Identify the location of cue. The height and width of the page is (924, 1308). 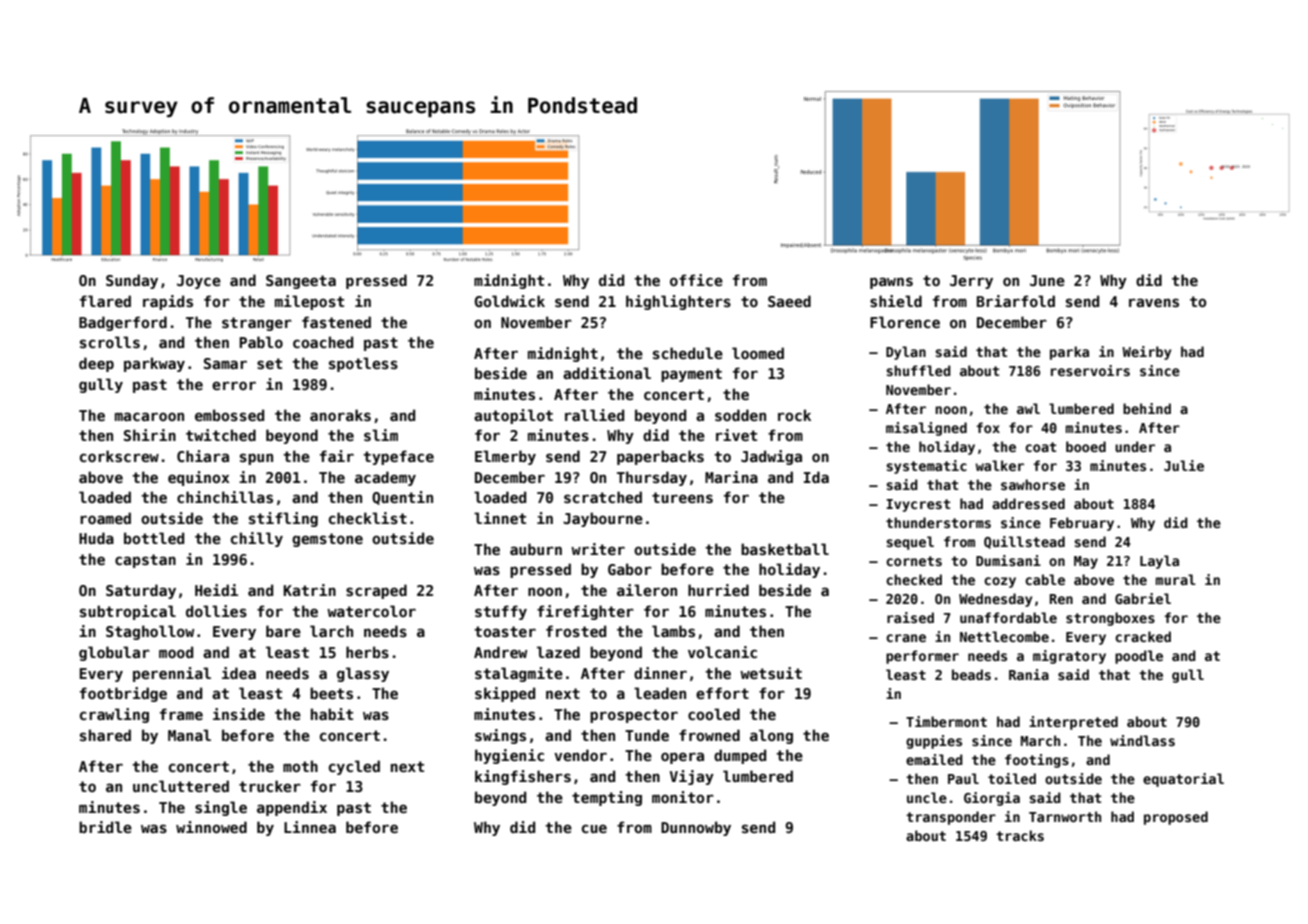
(594, 828).
